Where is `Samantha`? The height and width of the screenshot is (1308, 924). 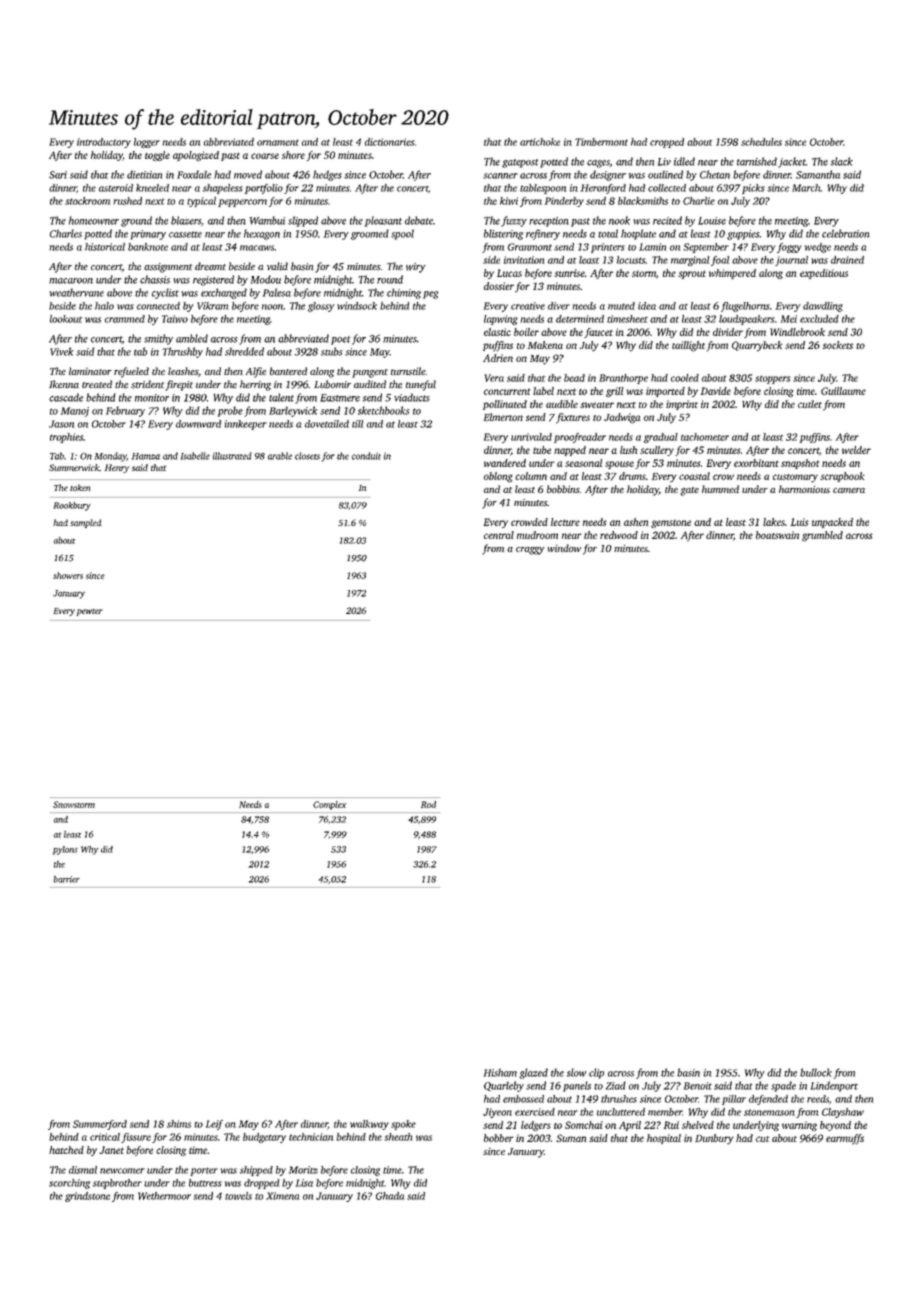
Samantha is located at coordinates (818, 174).
